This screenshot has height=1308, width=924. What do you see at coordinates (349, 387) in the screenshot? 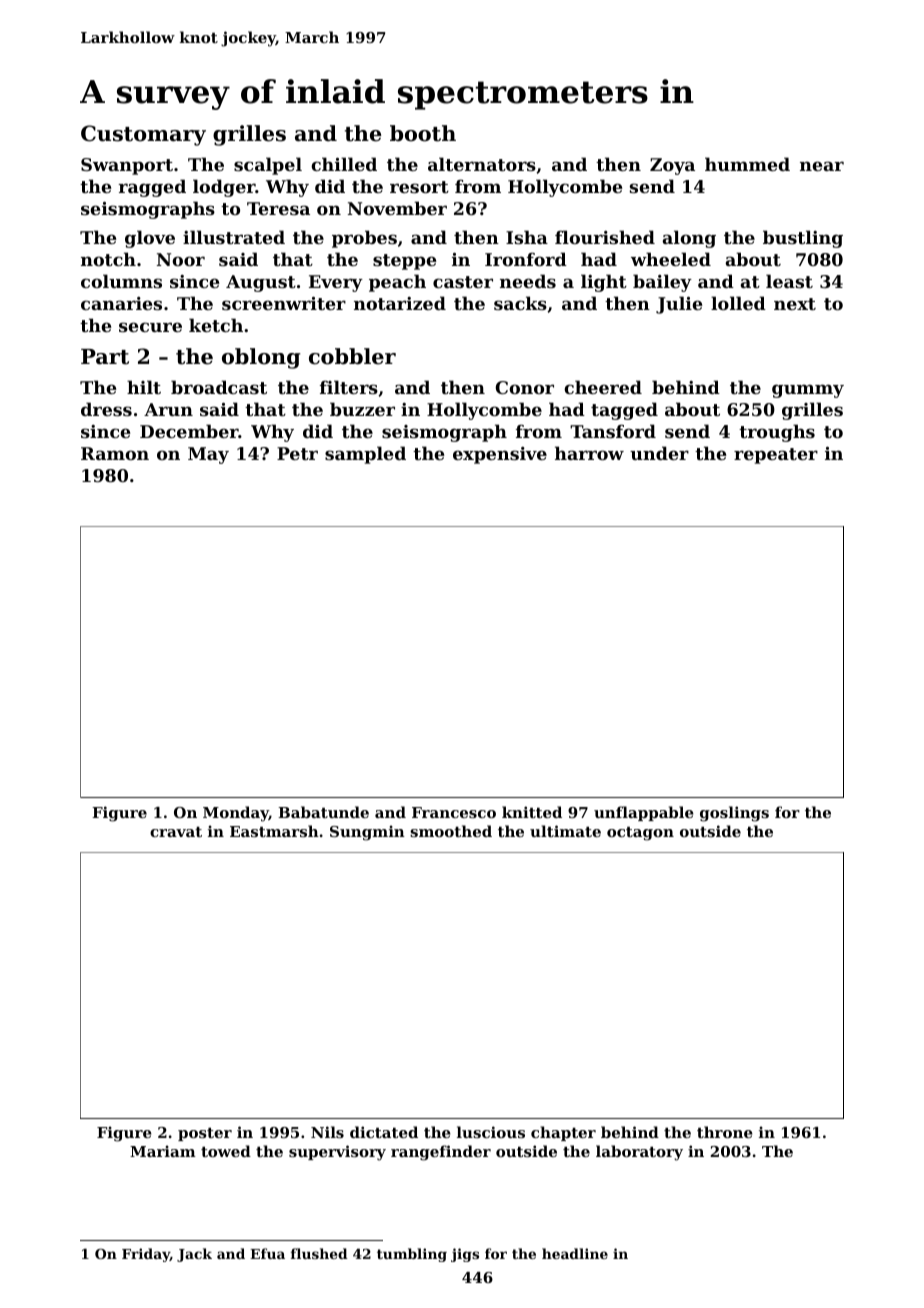
I see `filters` at bounding box center [349, 387].
